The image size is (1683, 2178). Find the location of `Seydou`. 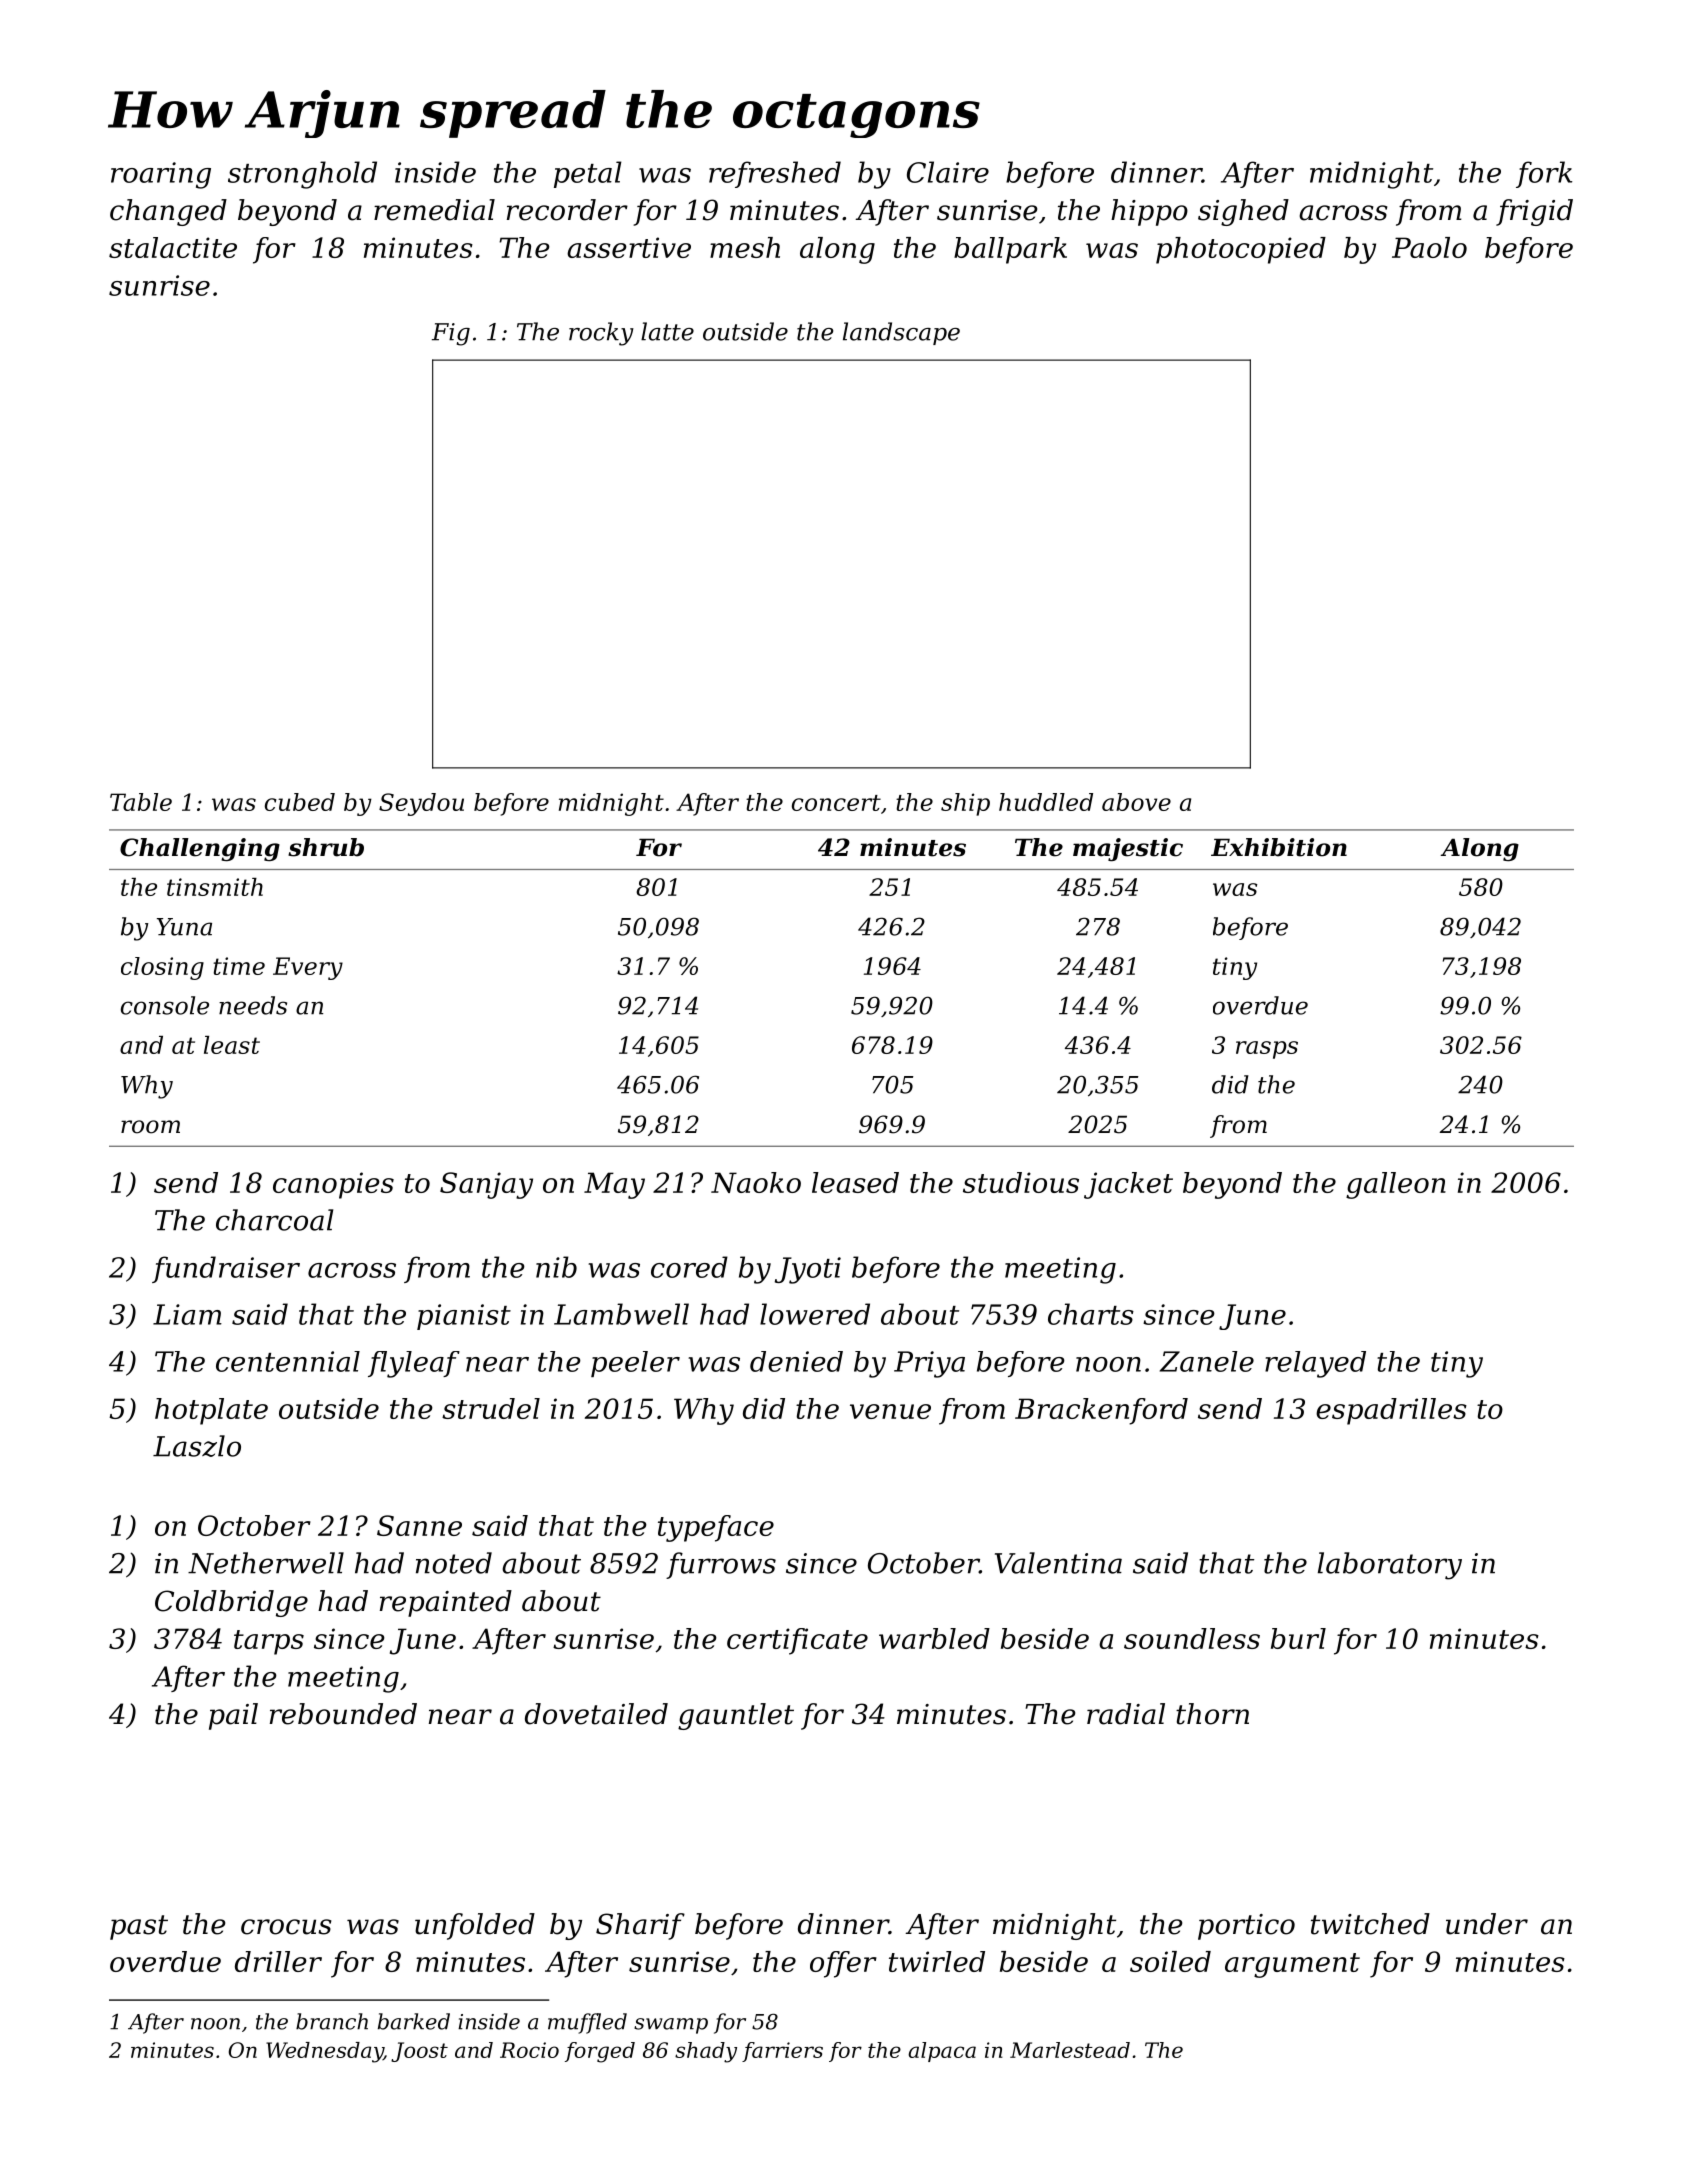

Seydou is located at coordinates (421, 804).
